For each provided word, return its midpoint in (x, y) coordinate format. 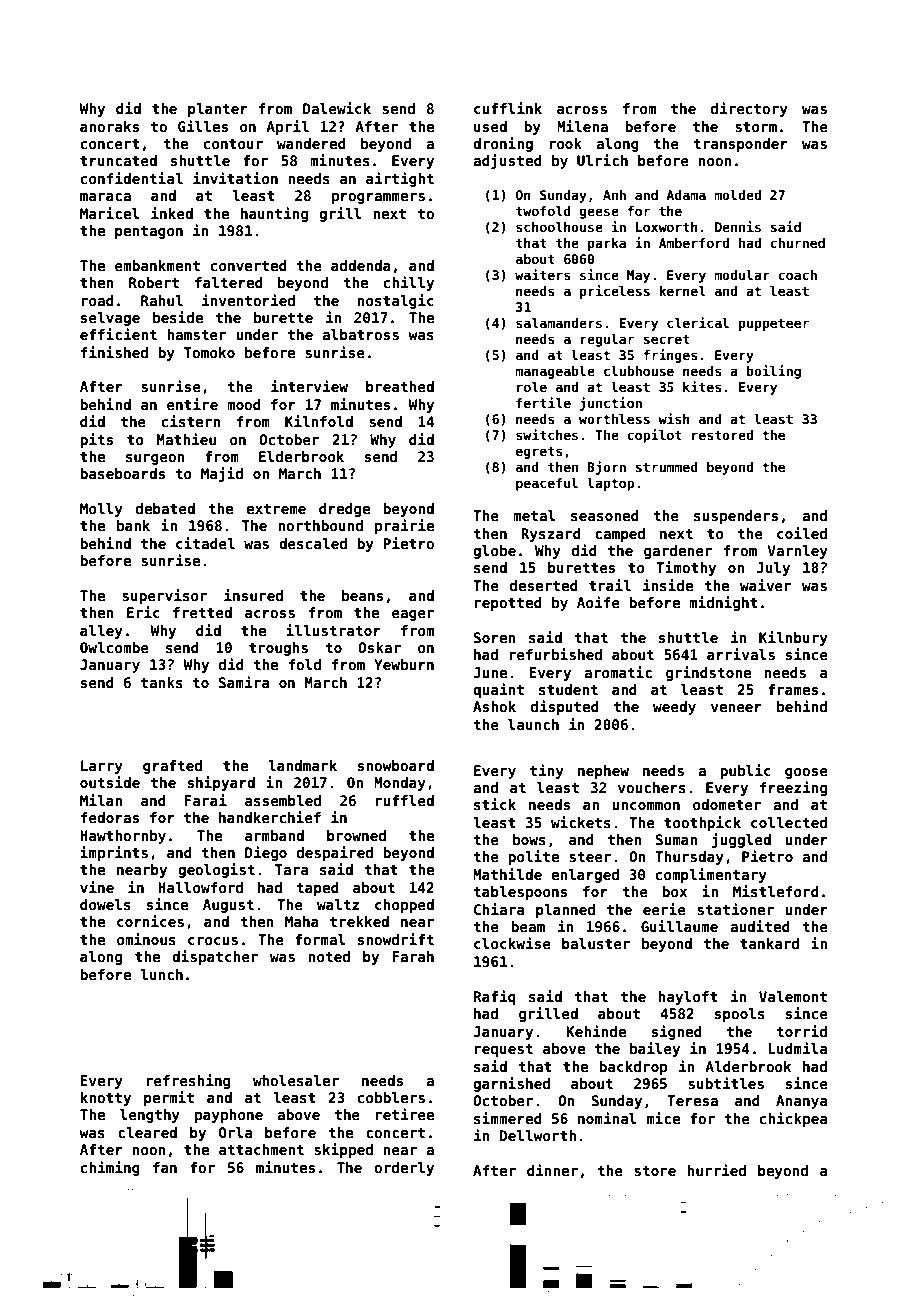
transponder (740, 145)
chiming (110, 1168)
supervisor (164, 596)
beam (528, 926)
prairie (404, 526)
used (490, 126)
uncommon (646, 806)
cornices (150, 921)
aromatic (618, 672)
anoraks (109, 126)
